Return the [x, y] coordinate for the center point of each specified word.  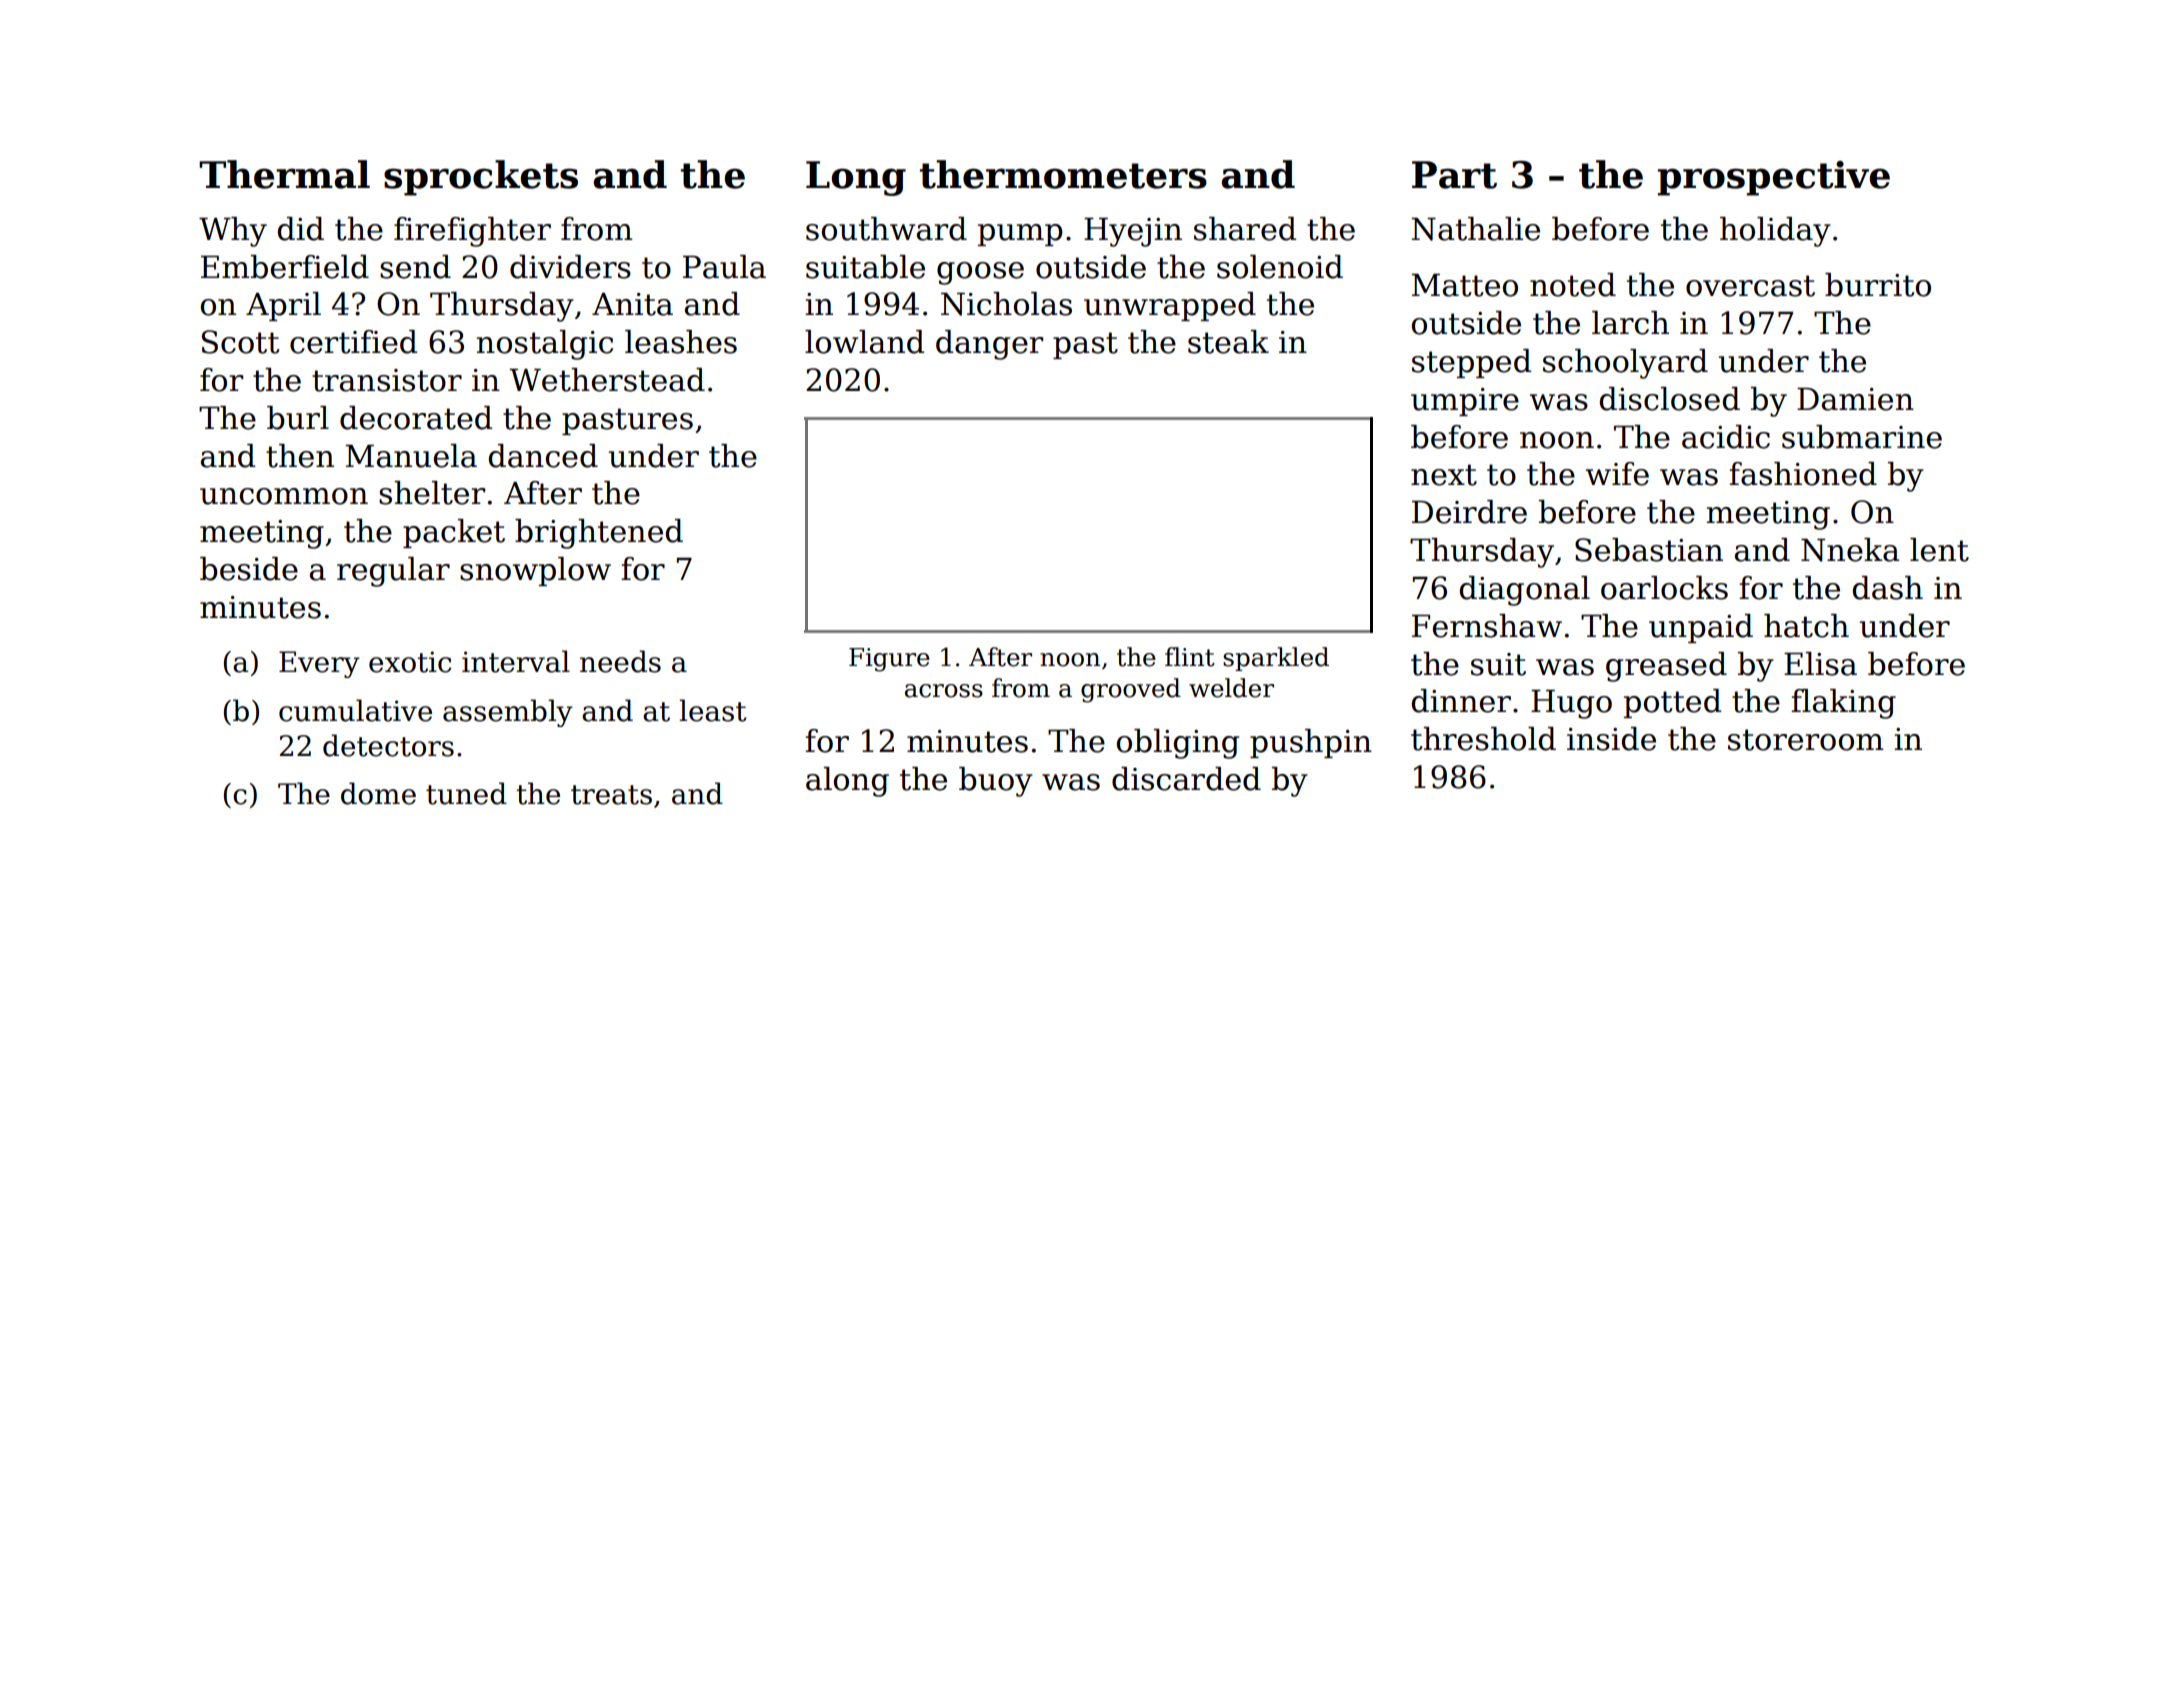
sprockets [481, 178]
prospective [1773, 178]
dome [378, 793]
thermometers [1063, 174]
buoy [996, 782]
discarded [1186, 779]
